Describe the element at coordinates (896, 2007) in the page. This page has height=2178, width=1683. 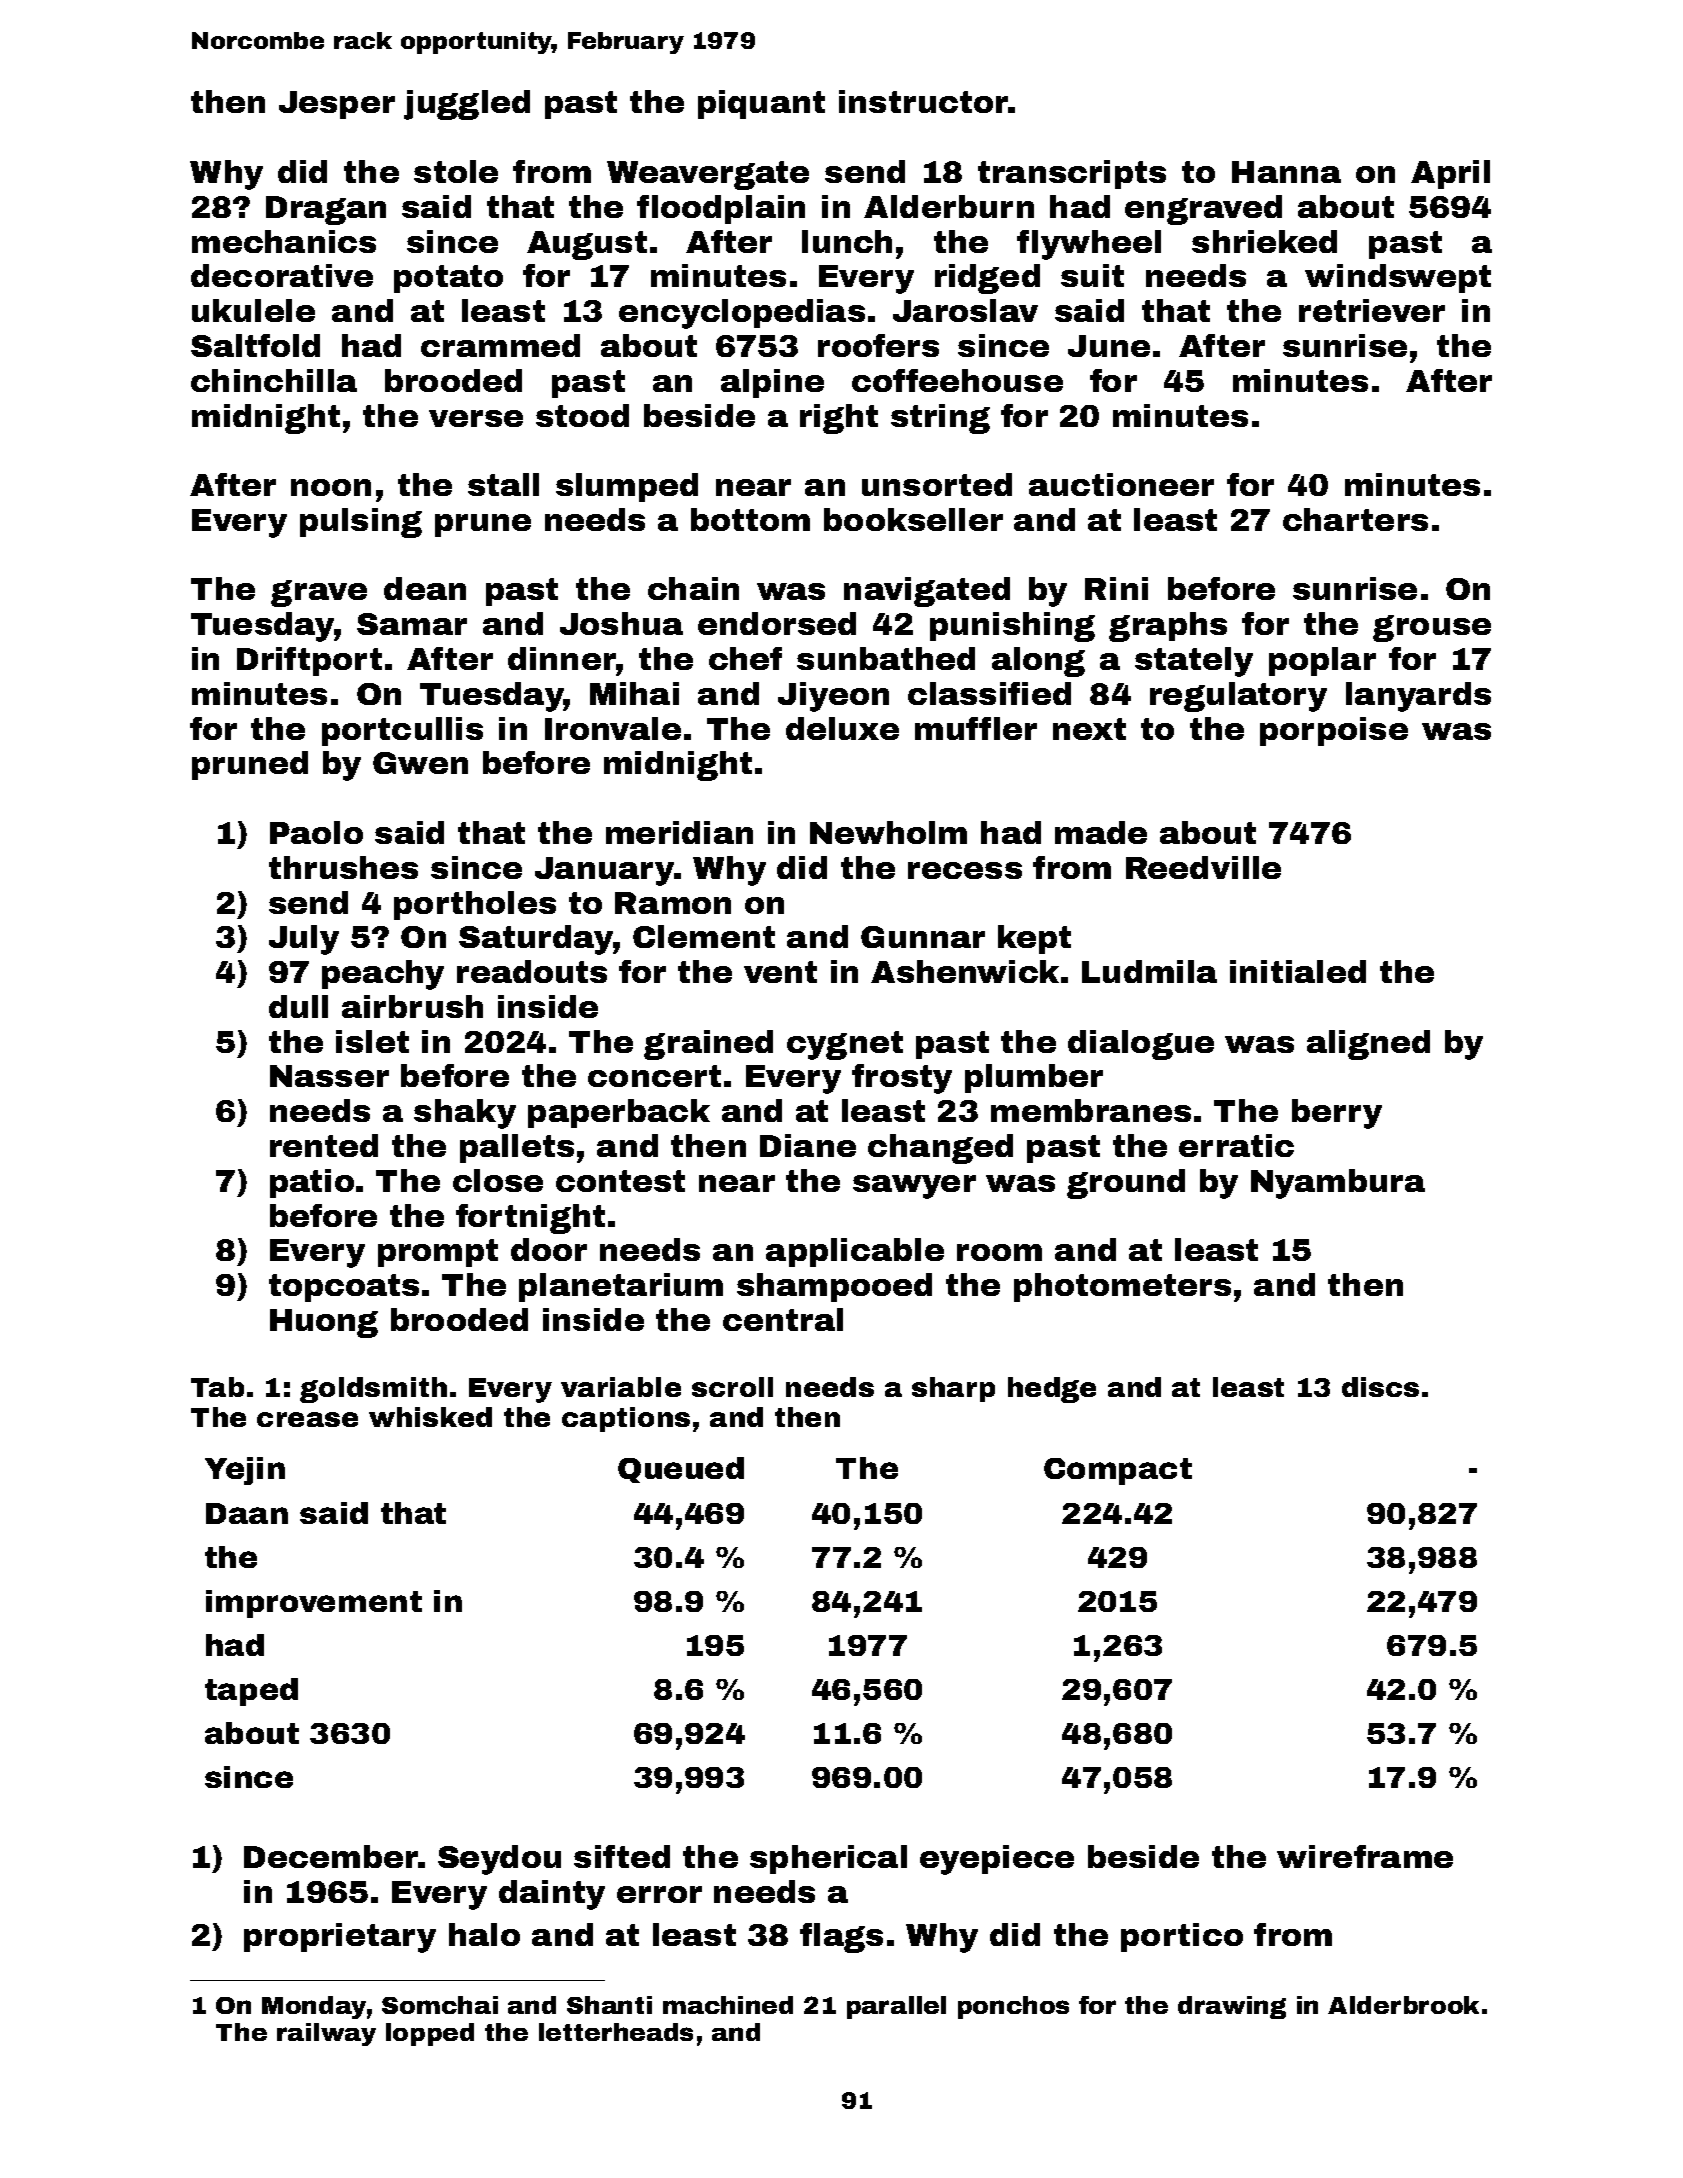
I see `parallel` at that location.
